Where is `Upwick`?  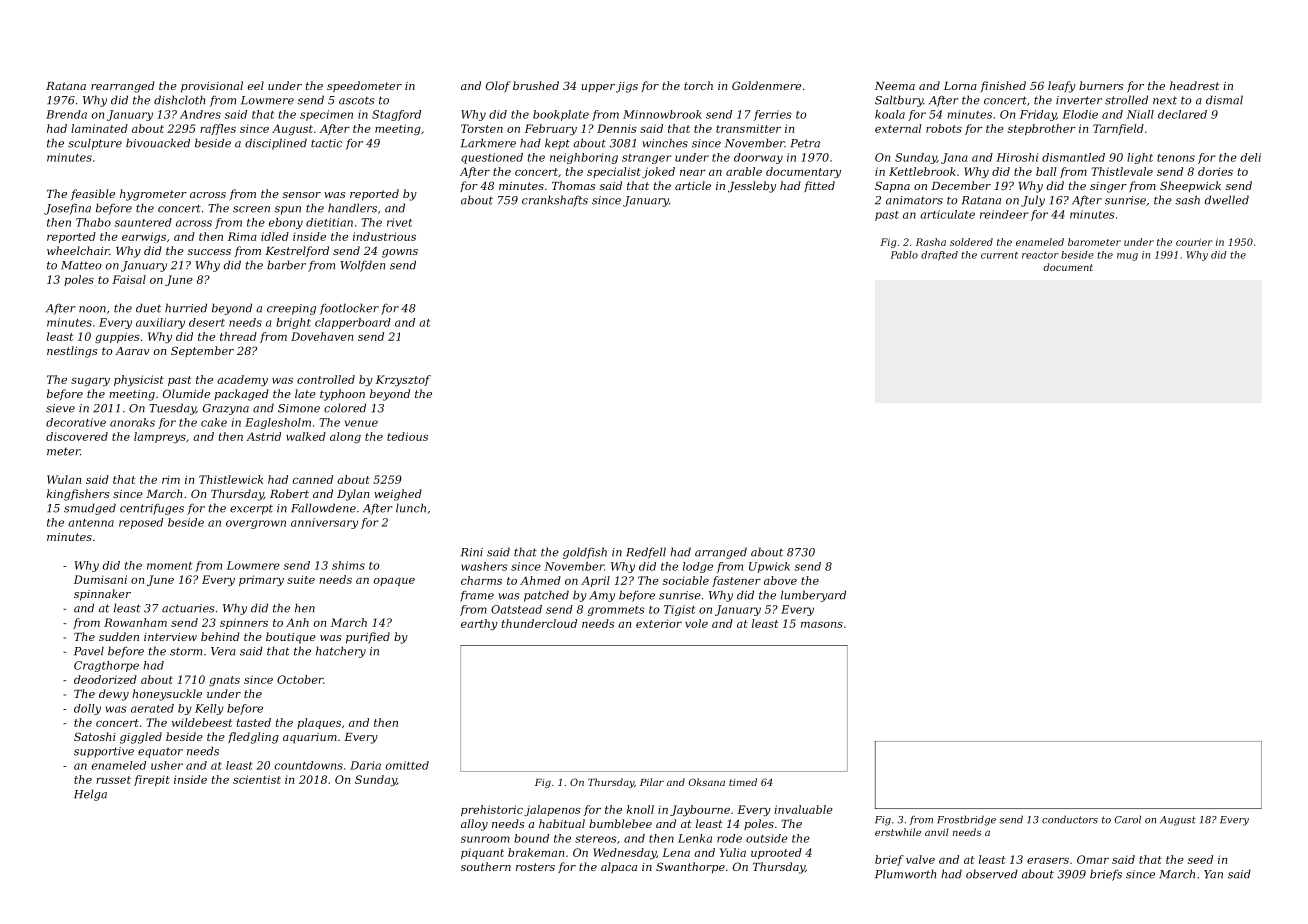
Upwick is located at coordinates (769, 567).
